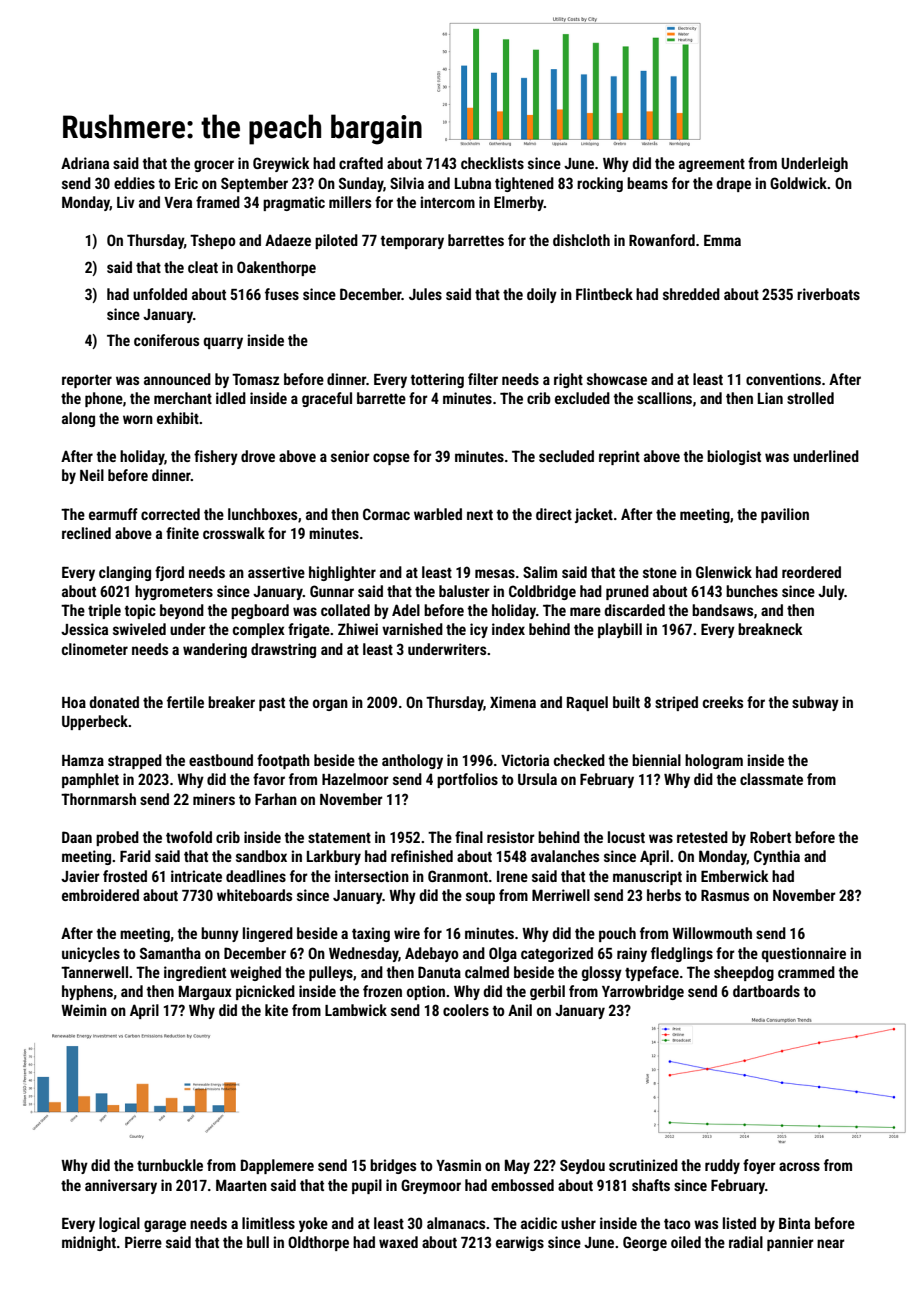 The width and height of the screenshot is (924, 1308). What do you see at coordinates (539, 1223) in the screenshot?
I see `acidic` at bounding box center [539, 1223].
